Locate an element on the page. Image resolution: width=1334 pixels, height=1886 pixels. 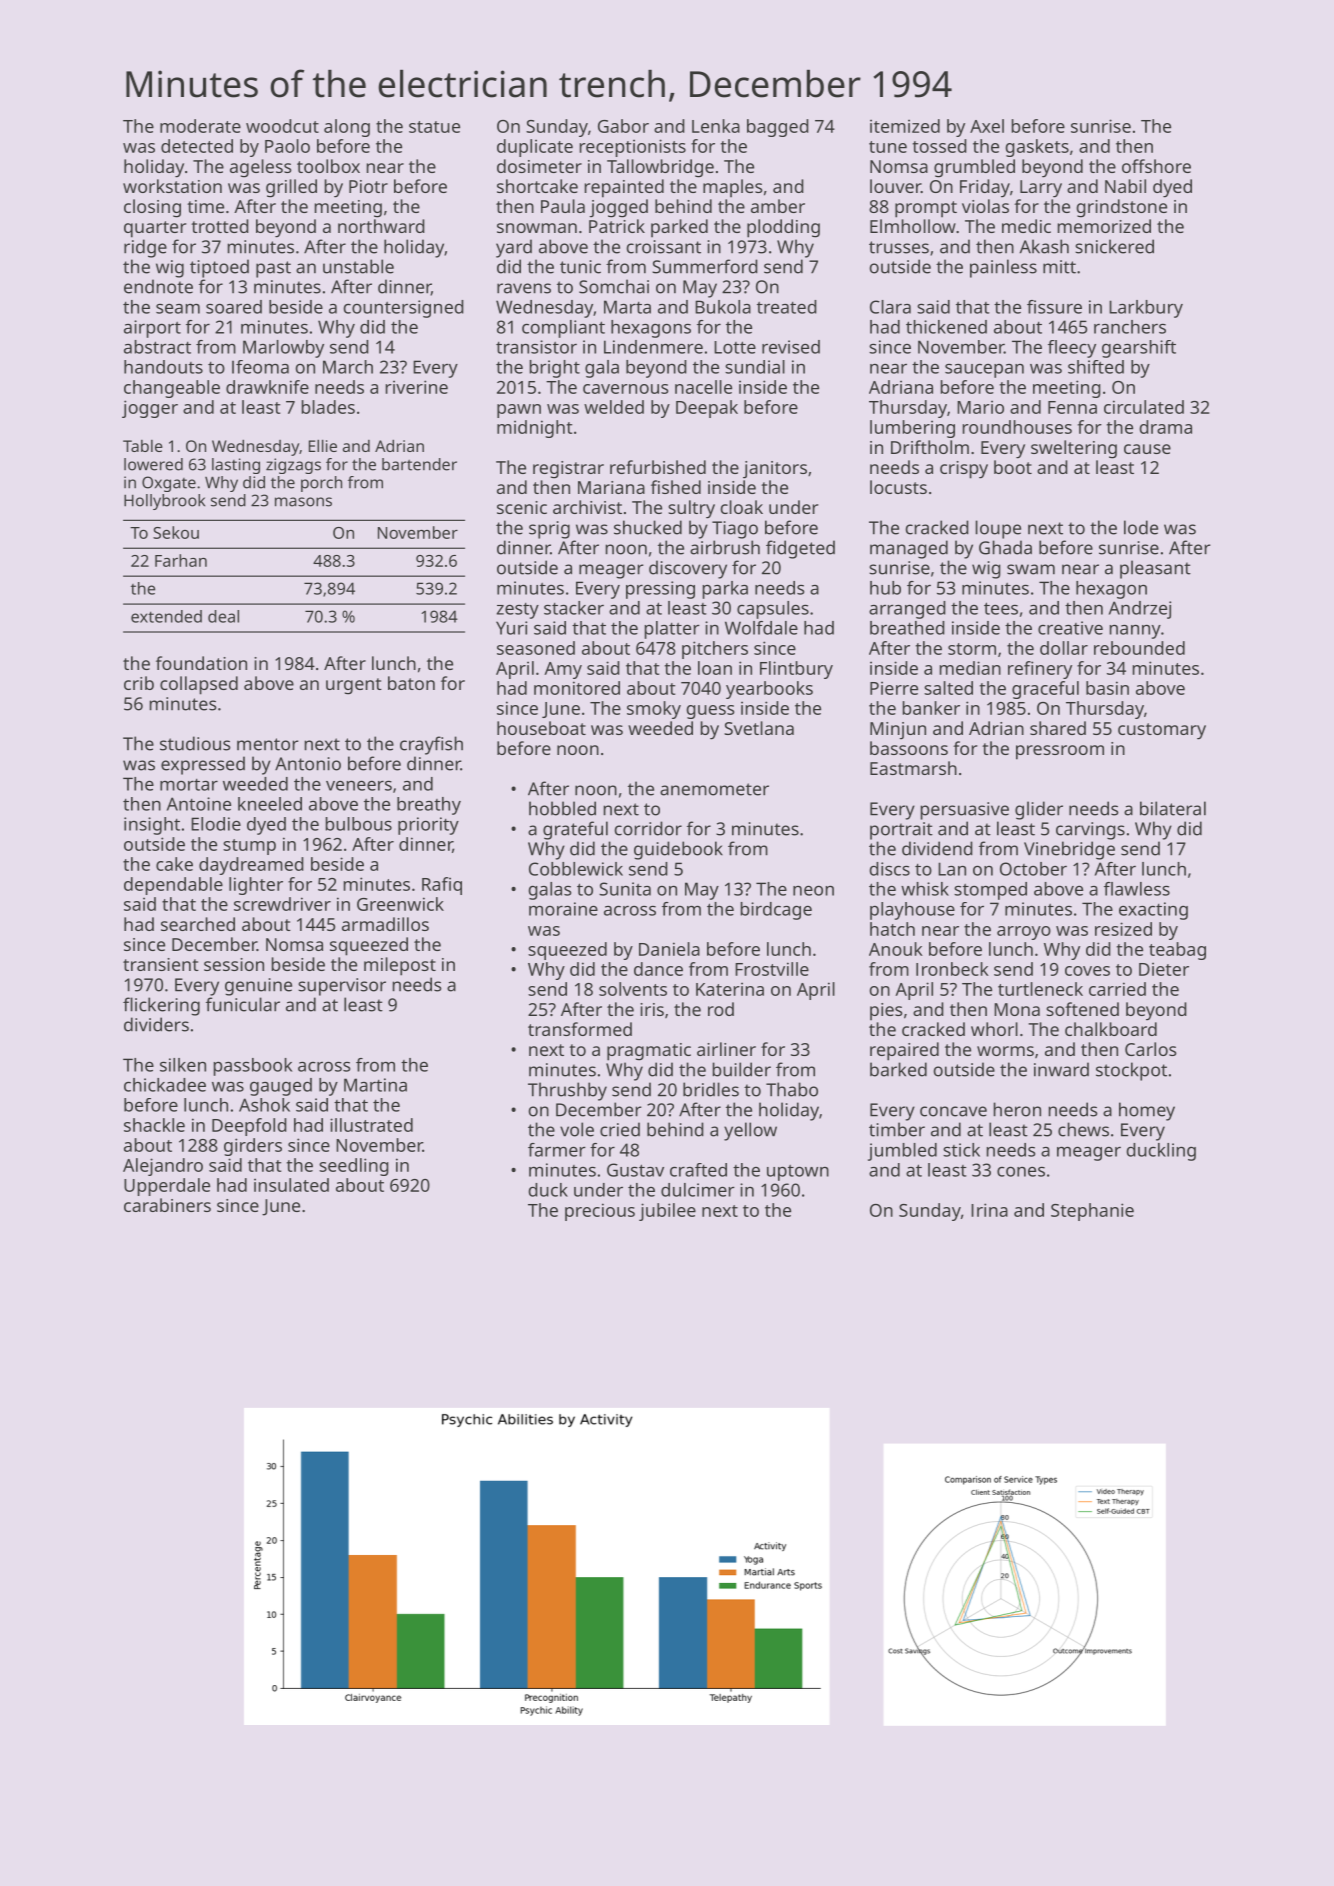
Yuri is located at coordinates (511, 628).
